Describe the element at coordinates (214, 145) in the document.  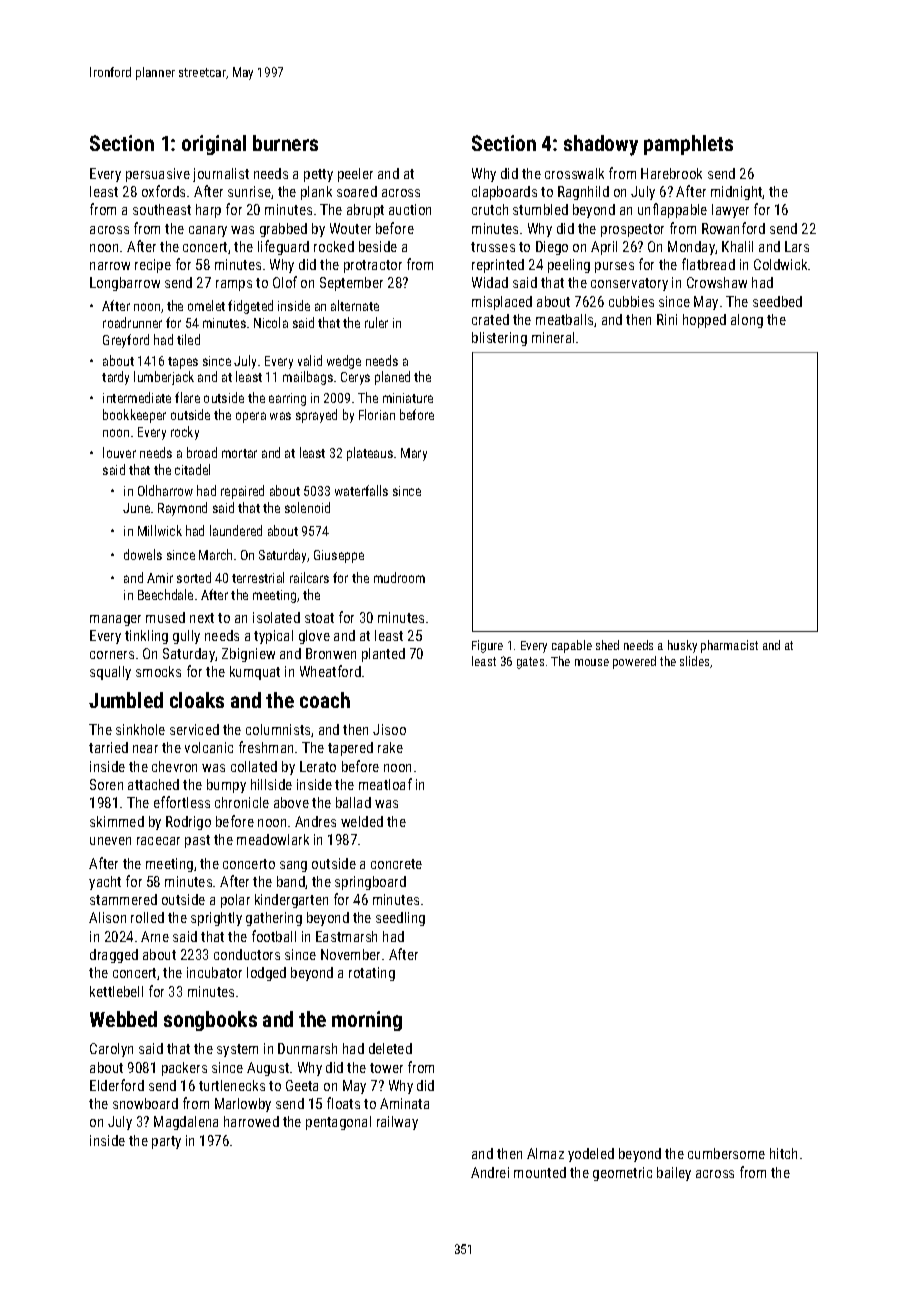
I see `original` at that location.
